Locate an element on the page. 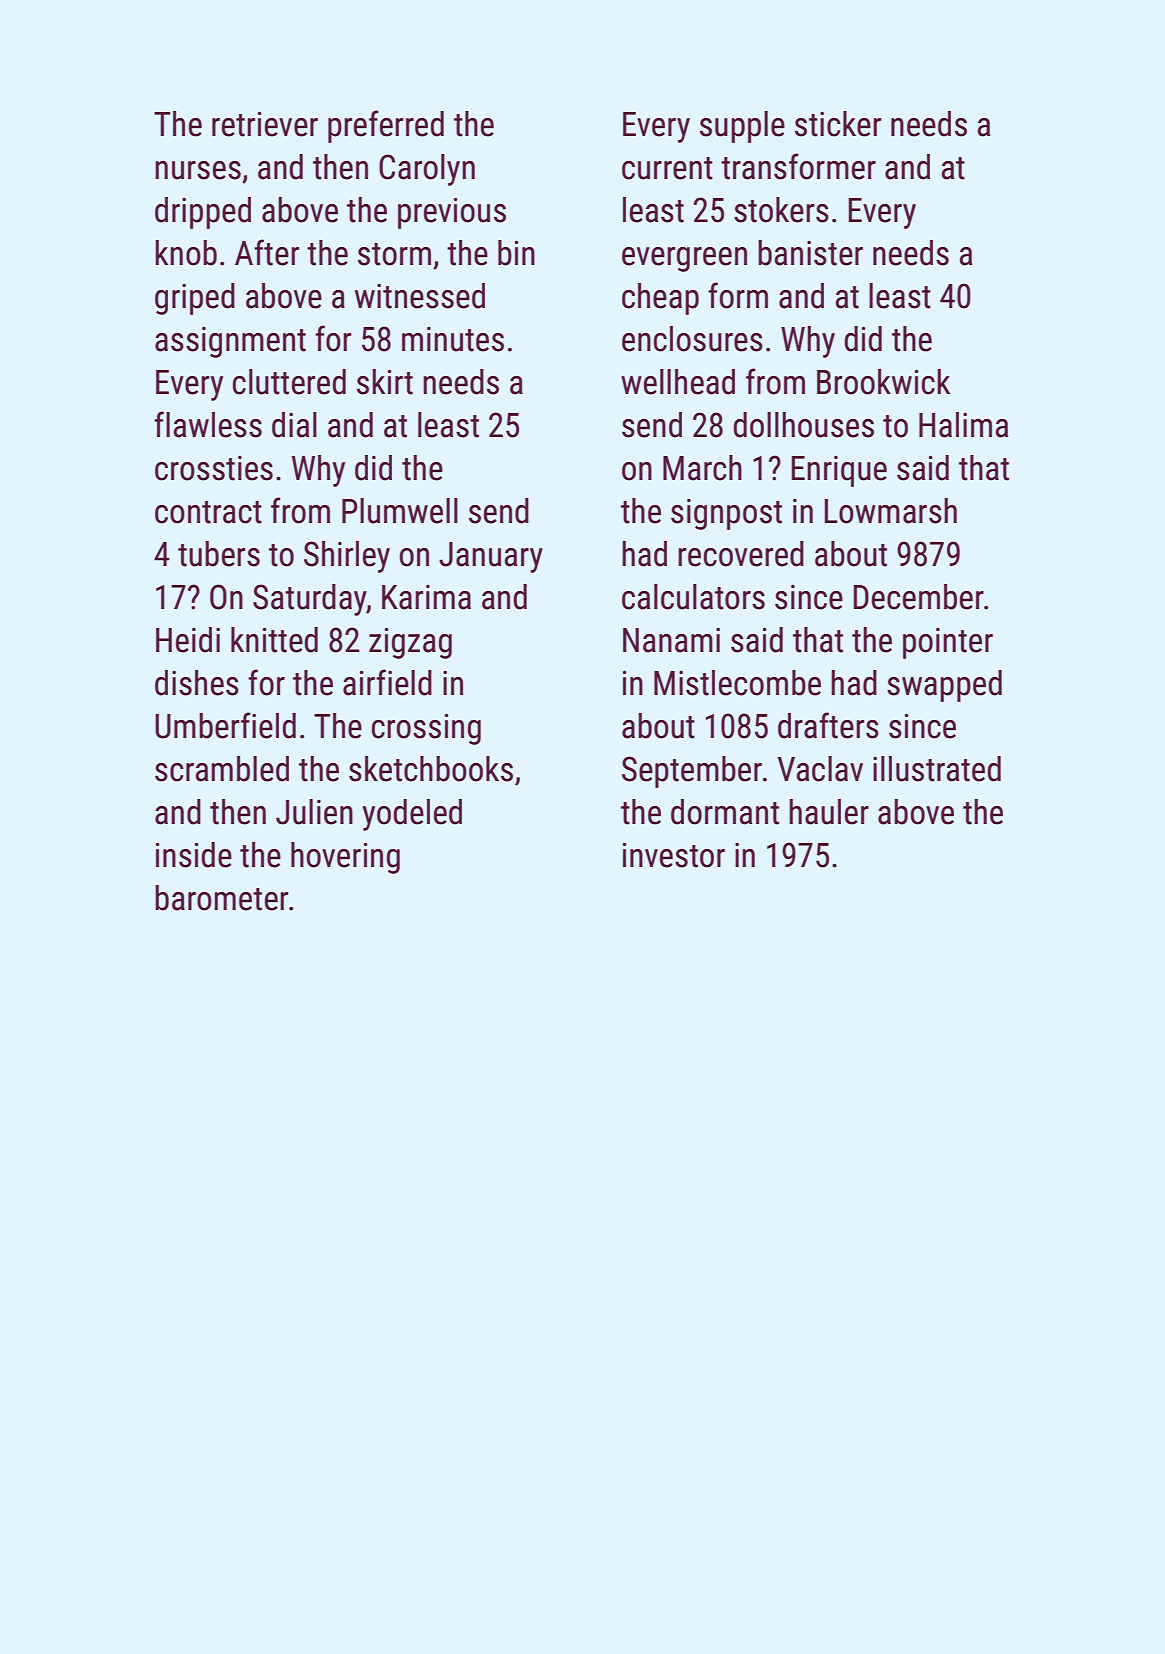  supple is located at coordinates (742, 127).
